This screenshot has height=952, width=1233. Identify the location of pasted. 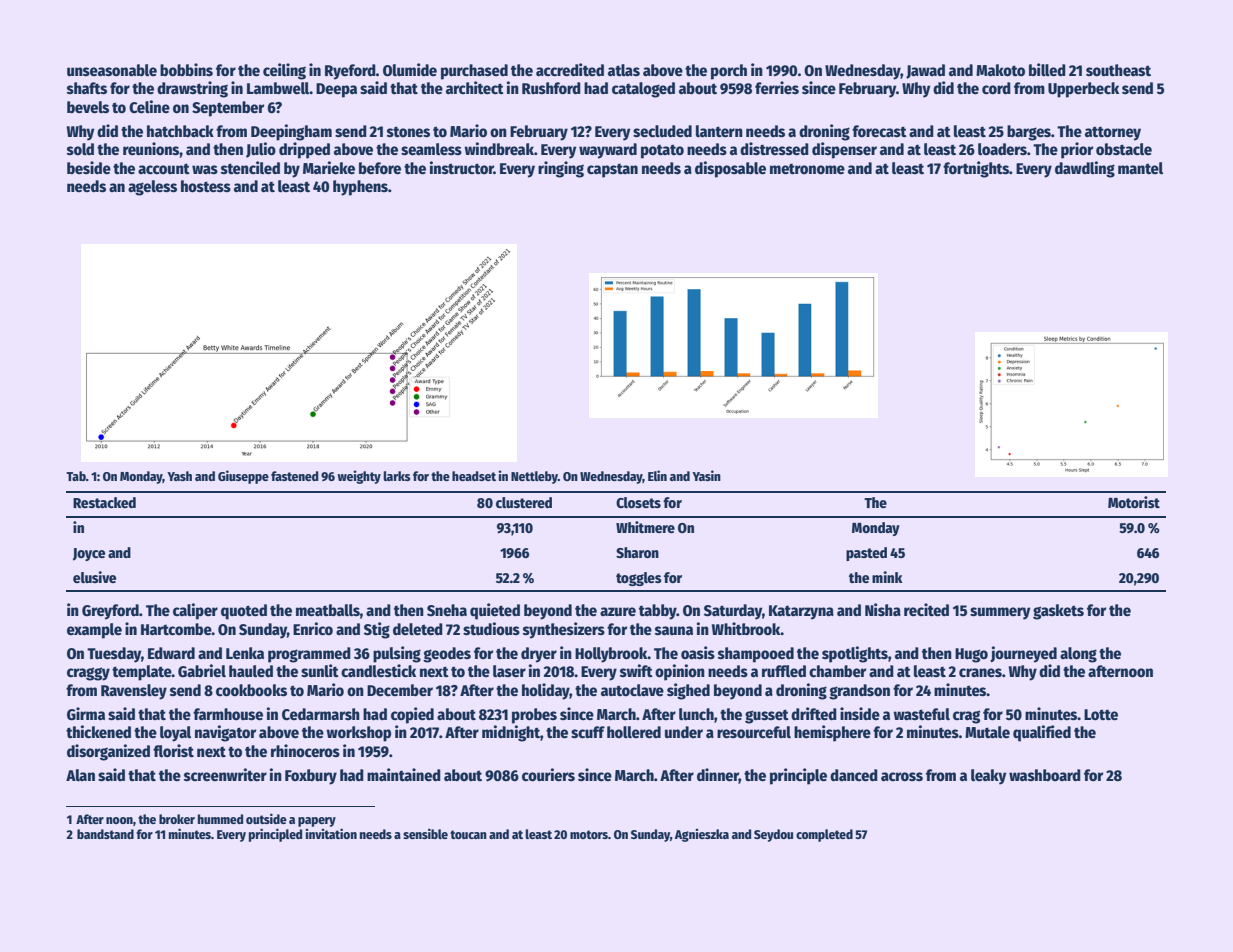
(866, 554).
